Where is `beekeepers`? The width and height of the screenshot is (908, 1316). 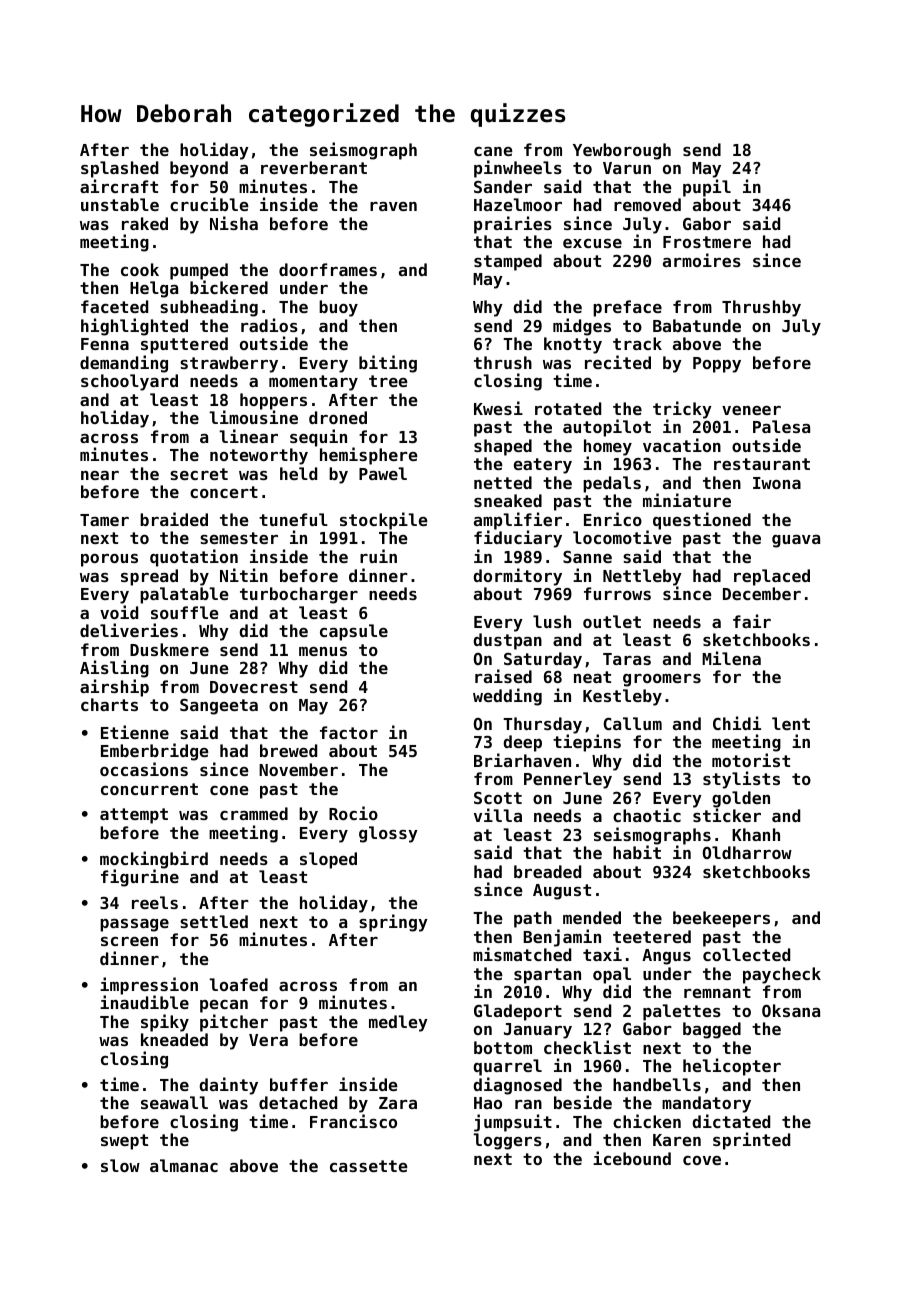
beekeepers is located at coordinates (721, 919).
